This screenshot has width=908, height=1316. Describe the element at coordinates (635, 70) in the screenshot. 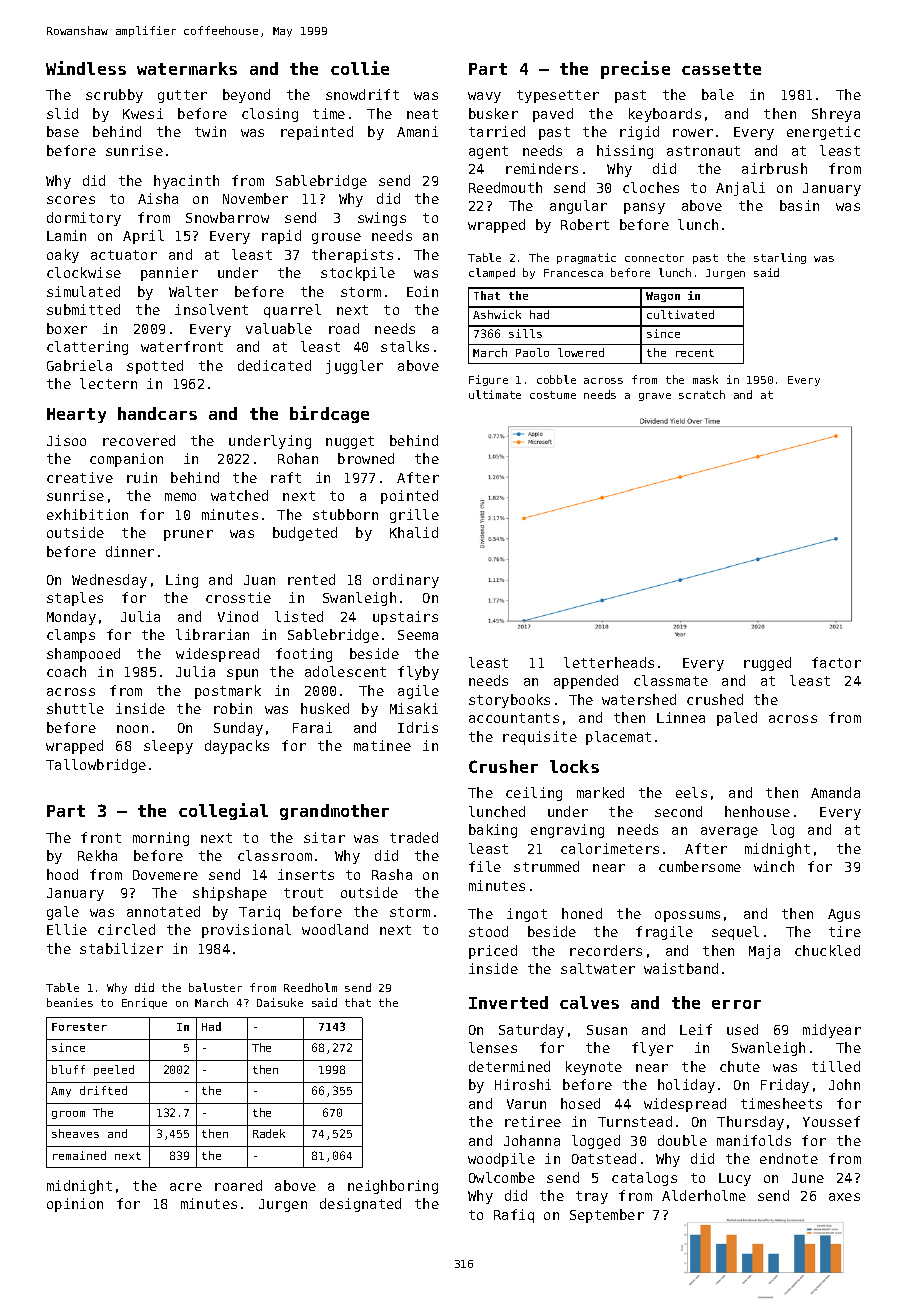

I see `precise` at that location.
